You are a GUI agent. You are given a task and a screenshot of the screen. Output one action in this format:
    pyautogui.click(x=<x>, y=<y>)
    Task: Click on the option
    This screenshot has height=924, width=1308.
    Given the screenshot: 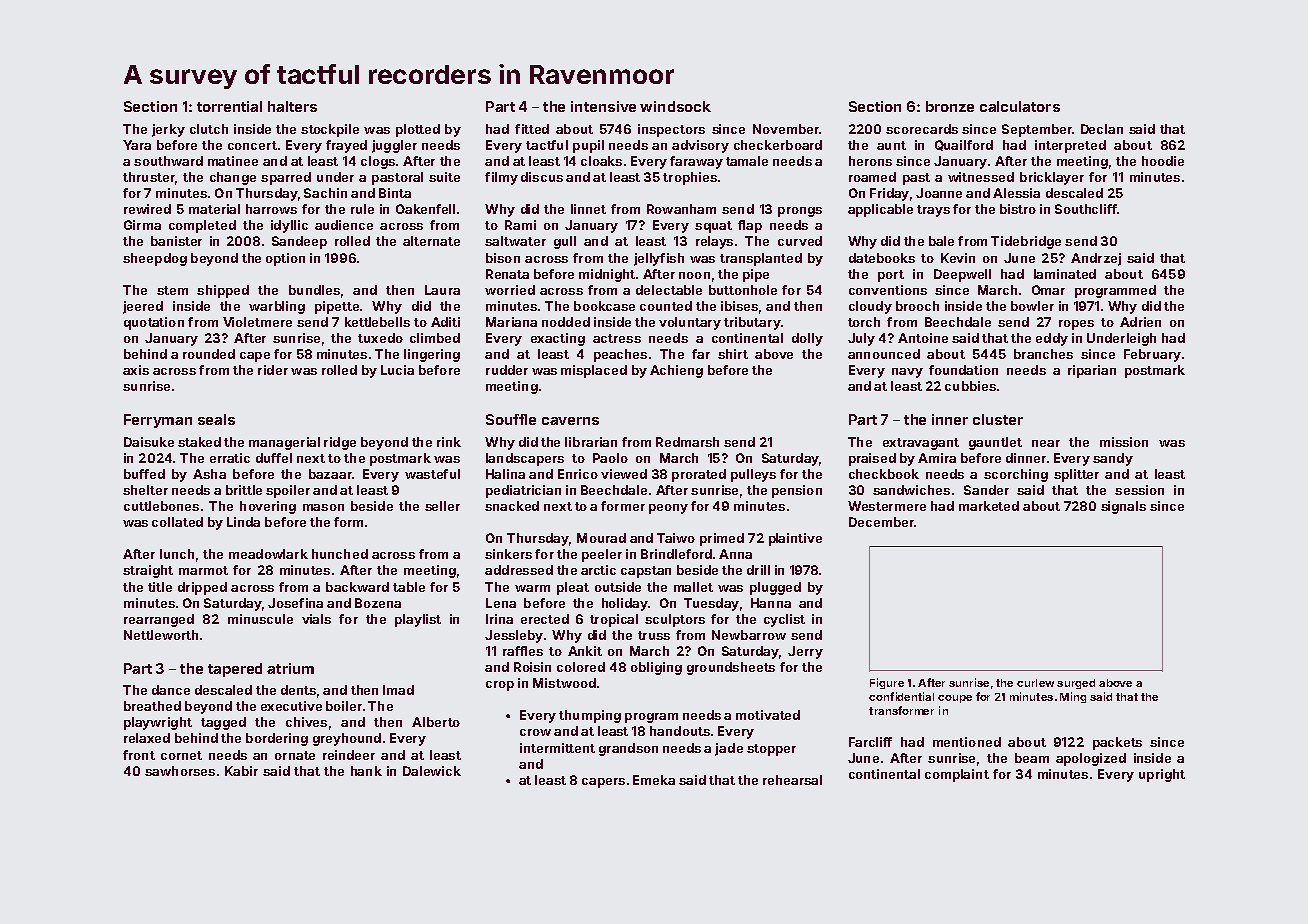 What is the action you would take?
    pyautogui.click(x=285, y=259)
